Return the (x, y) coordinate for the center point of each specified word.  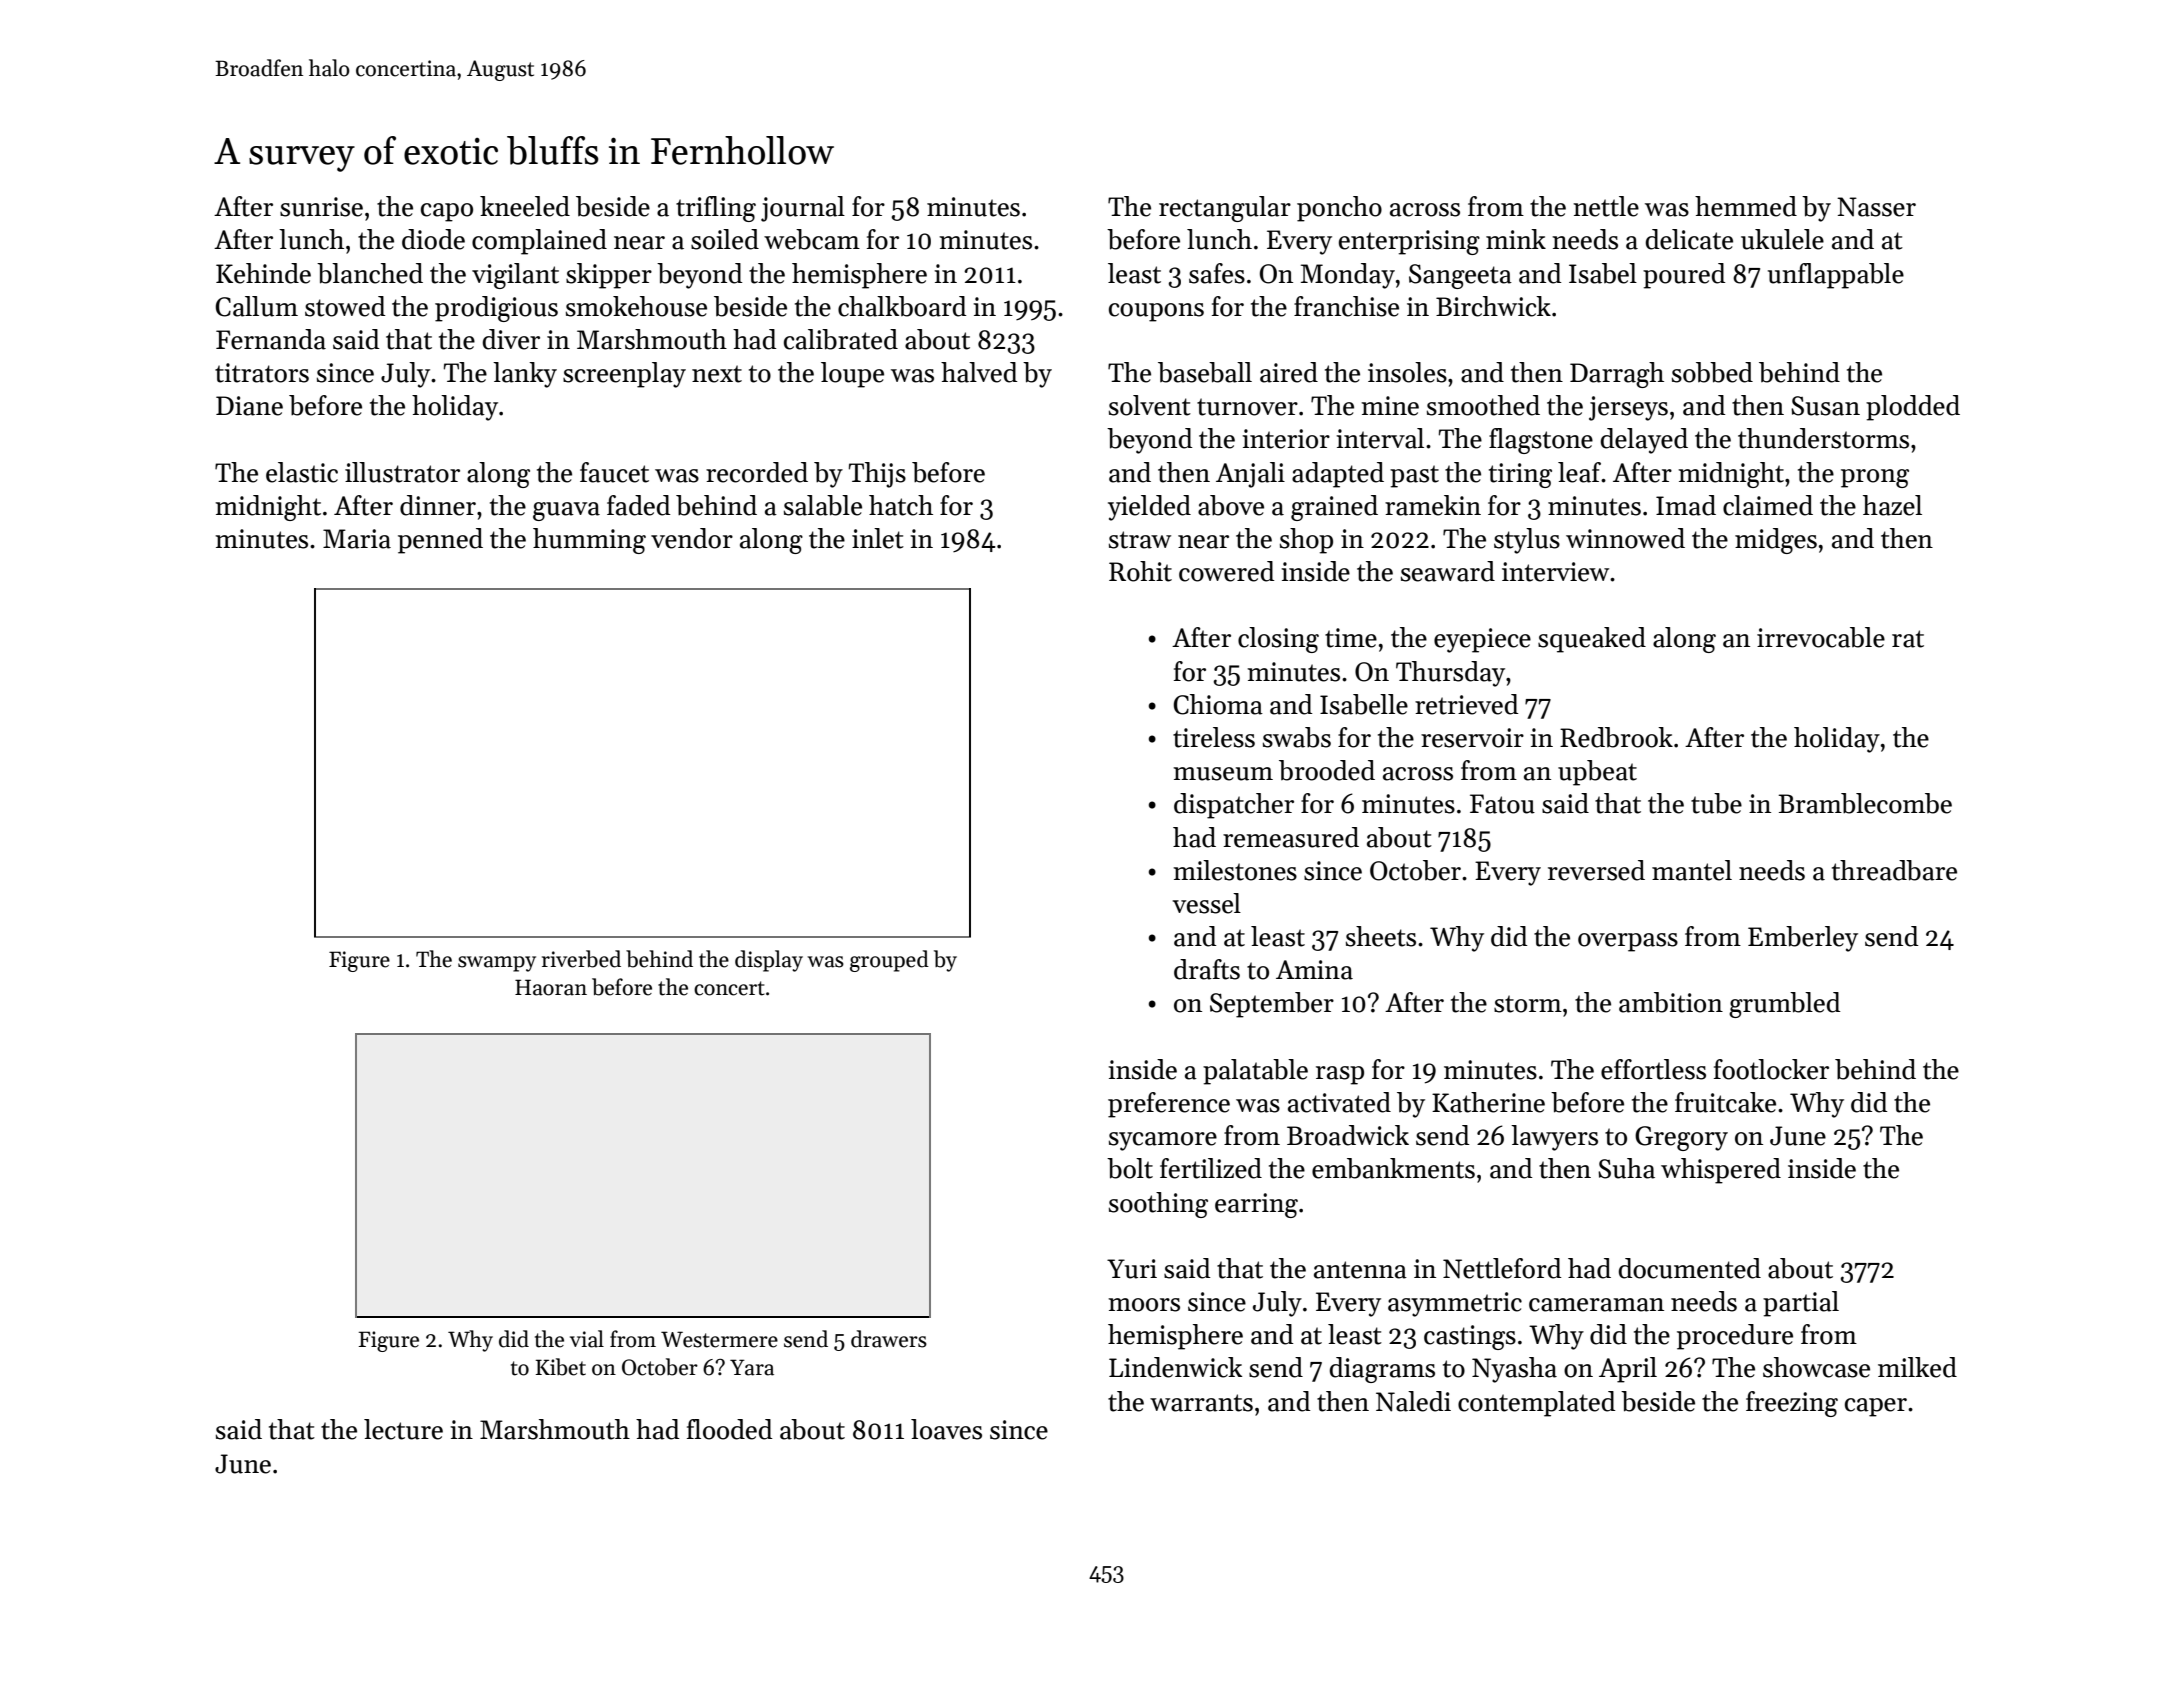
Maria (357, 539)
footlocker (1771, 1069)
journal (803, 209)
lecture (403, 1429)
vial (587, 1339)
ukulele (1782, 239)
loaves (946, 1429)
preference (1169, 1105)
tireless (1214, 737)
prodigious (496, 309)
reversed (1596, 870)
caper (1876, 1407)
